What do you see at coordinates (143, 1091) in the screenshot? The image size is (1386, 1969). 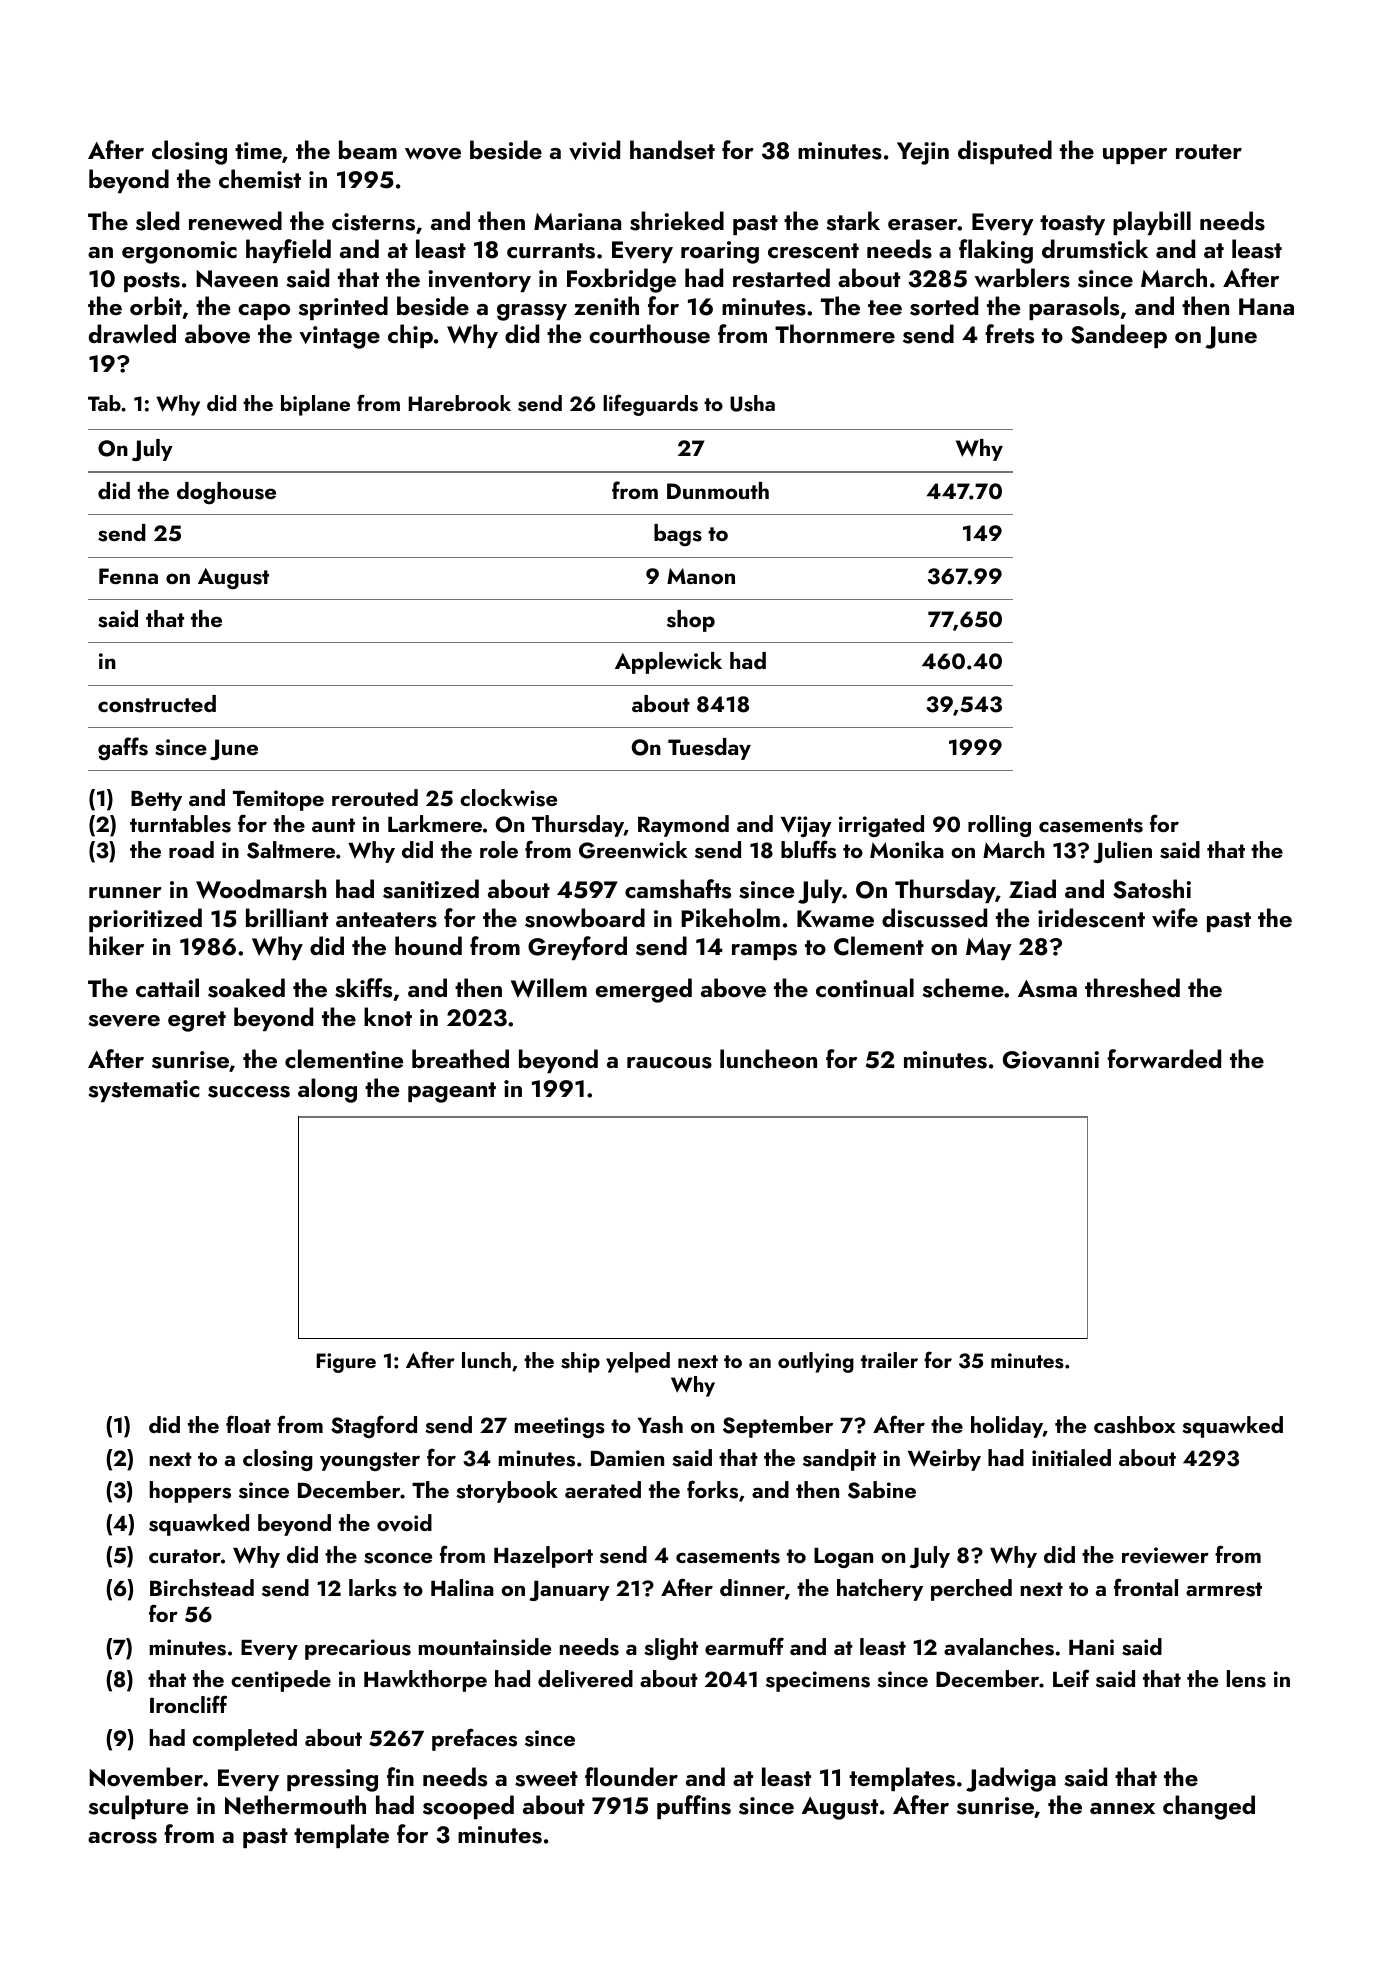 I see `systematic` at bounding box center [143, 1091].
